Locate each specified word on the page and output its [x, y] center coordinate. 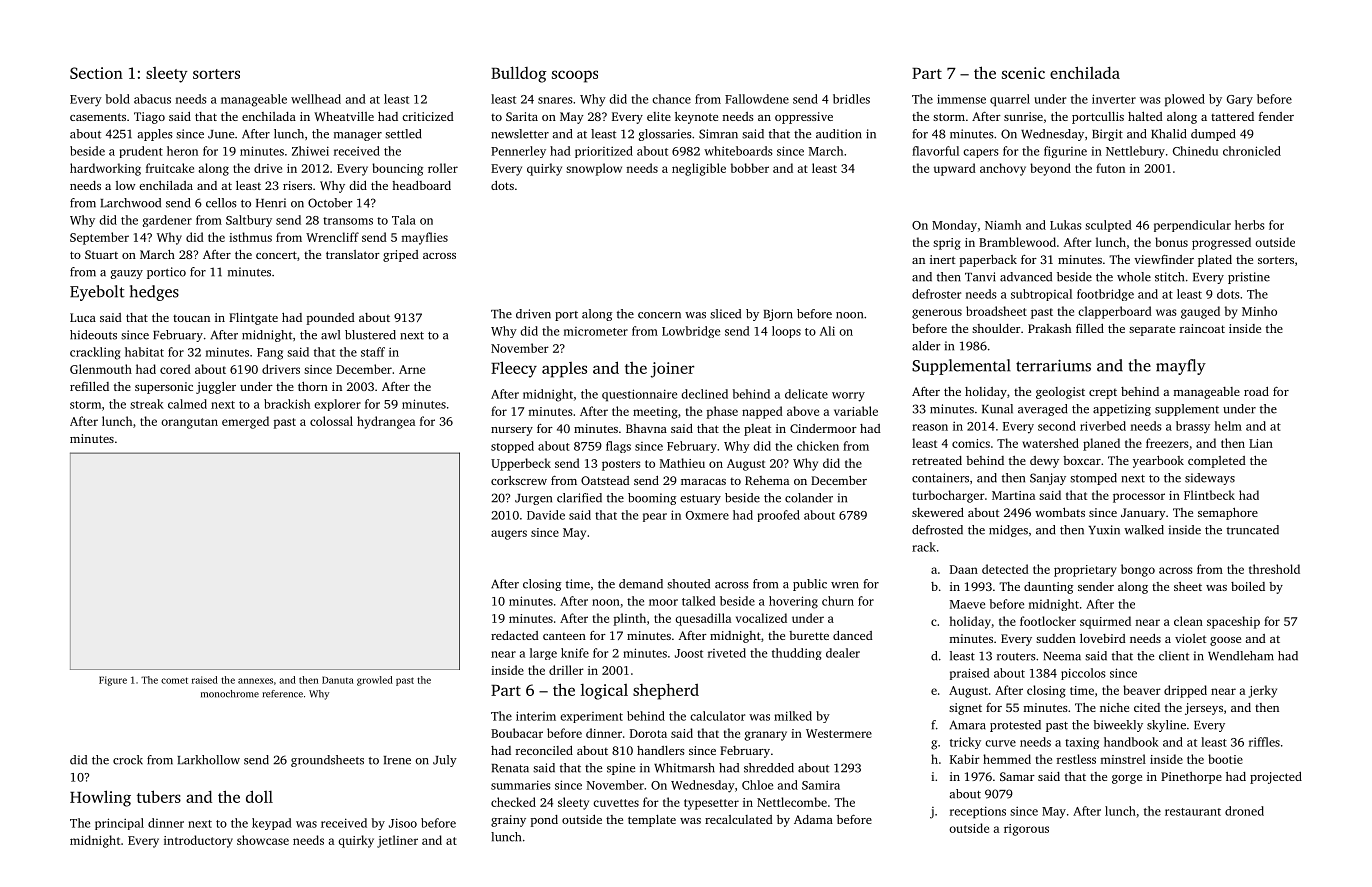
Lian [1261, 443]
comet [174, 680]
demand [641, 584]
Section [96, 73]
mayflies [424, 238]
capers [981, 153]
